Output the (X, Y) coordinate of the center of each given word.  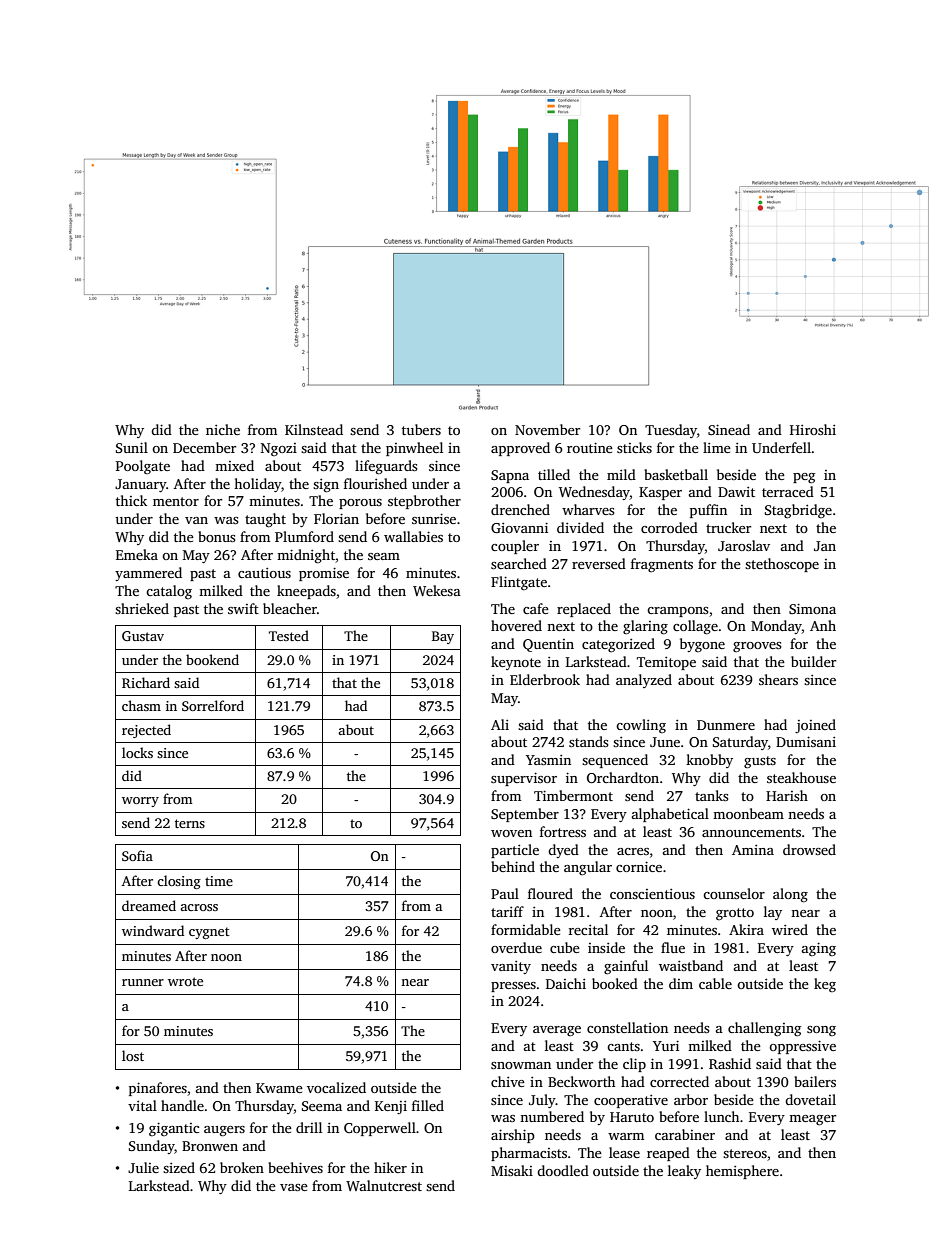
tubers (421, 429)
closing (179, 882)
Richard (146, 682)
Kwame (279, 1088)
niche (223, 429)
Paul (505, 893)
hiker (390, 1167)
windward (153, 930)
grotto (735, 914)
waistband (691, 965)
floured (550, 893)
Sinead (729, 429)
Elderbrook (545, 679)
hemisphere (742, 1172)
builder (813, 661)
